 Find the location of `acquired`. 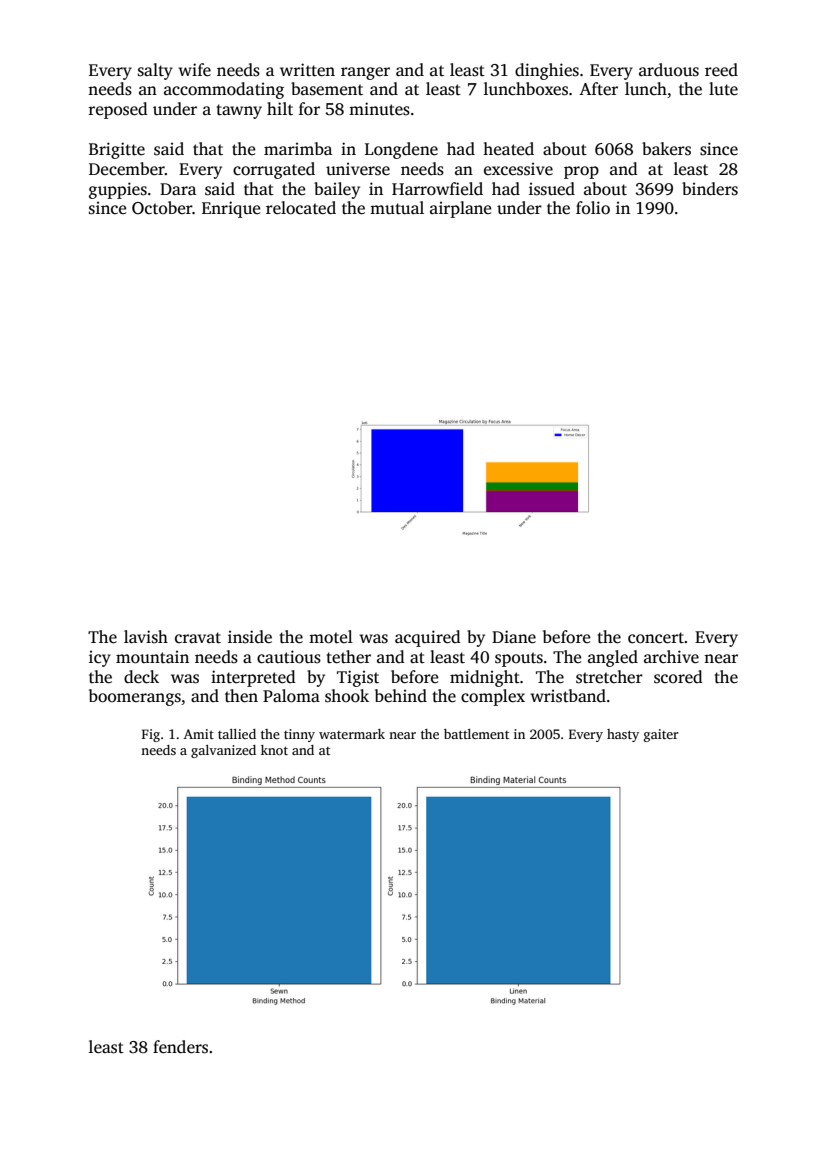

acquired is located at coordinates (428, 638).
